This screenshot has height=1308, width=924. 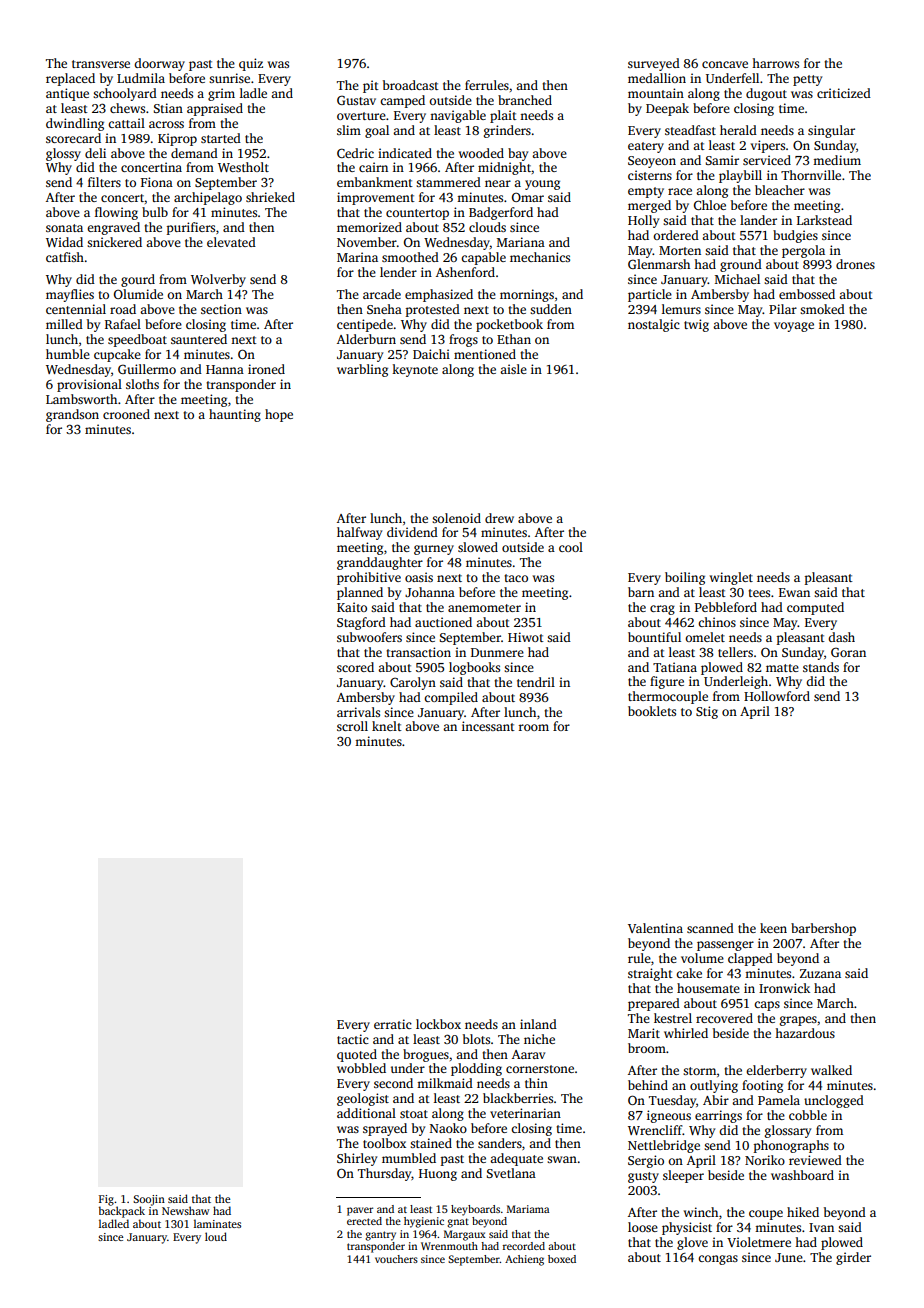 What do you see at coordinates (123, 324) in the screenshot?
I see `Rafael` at bounding box center [123, 324].
